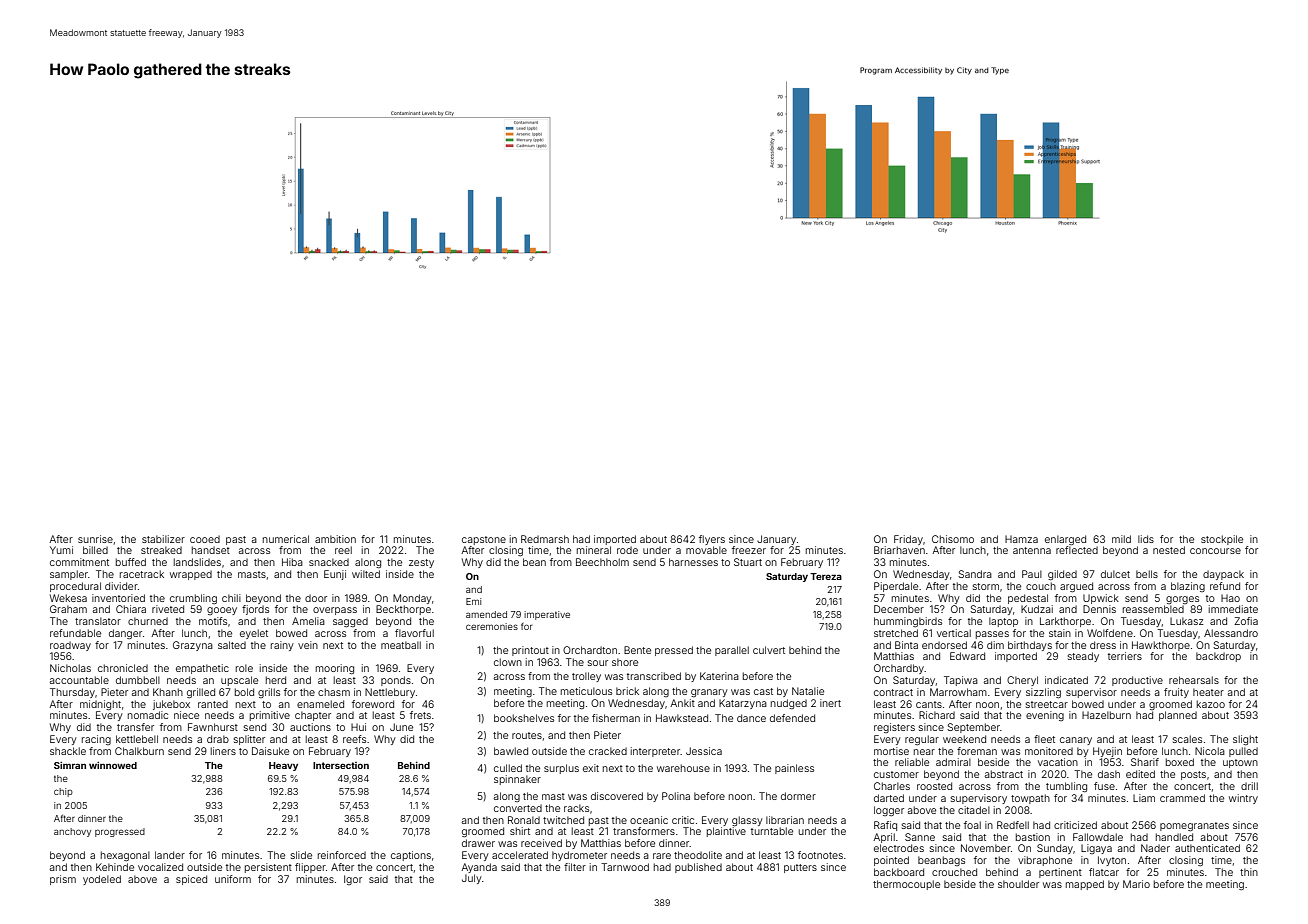 This page has width=1308, height=924. Describe the element at coordinates (748, 562) in the page. I see `Stuart` at that location.
